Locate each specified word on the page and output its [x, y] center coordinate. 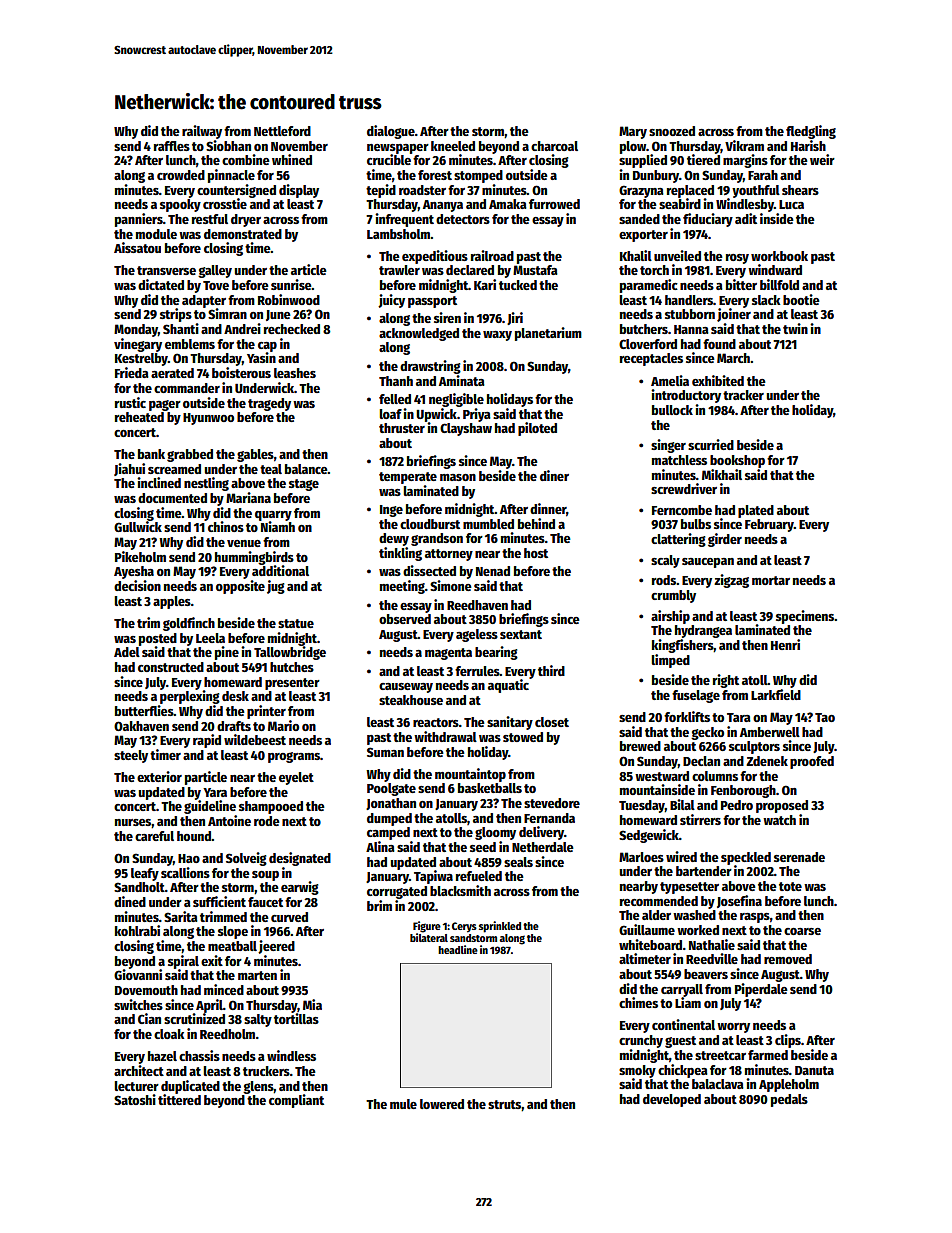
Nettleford [282, 131]
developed [672, 1100]
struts [505, 1105]
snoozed [672, 131]
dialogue [391, 132]
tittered [179, 1099]
